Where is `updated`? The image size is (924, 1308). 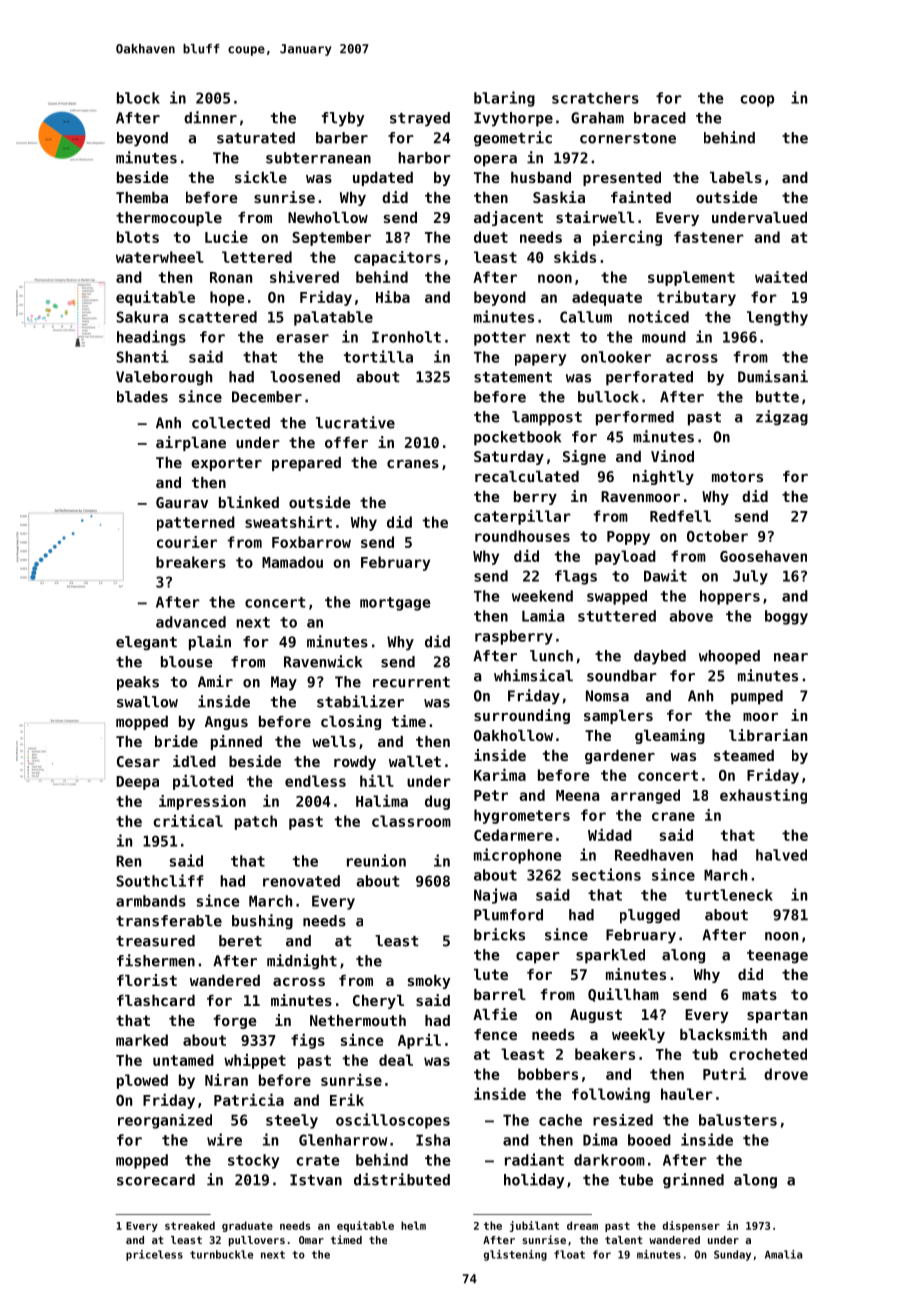 updated is located at coordinates (383, 179).
